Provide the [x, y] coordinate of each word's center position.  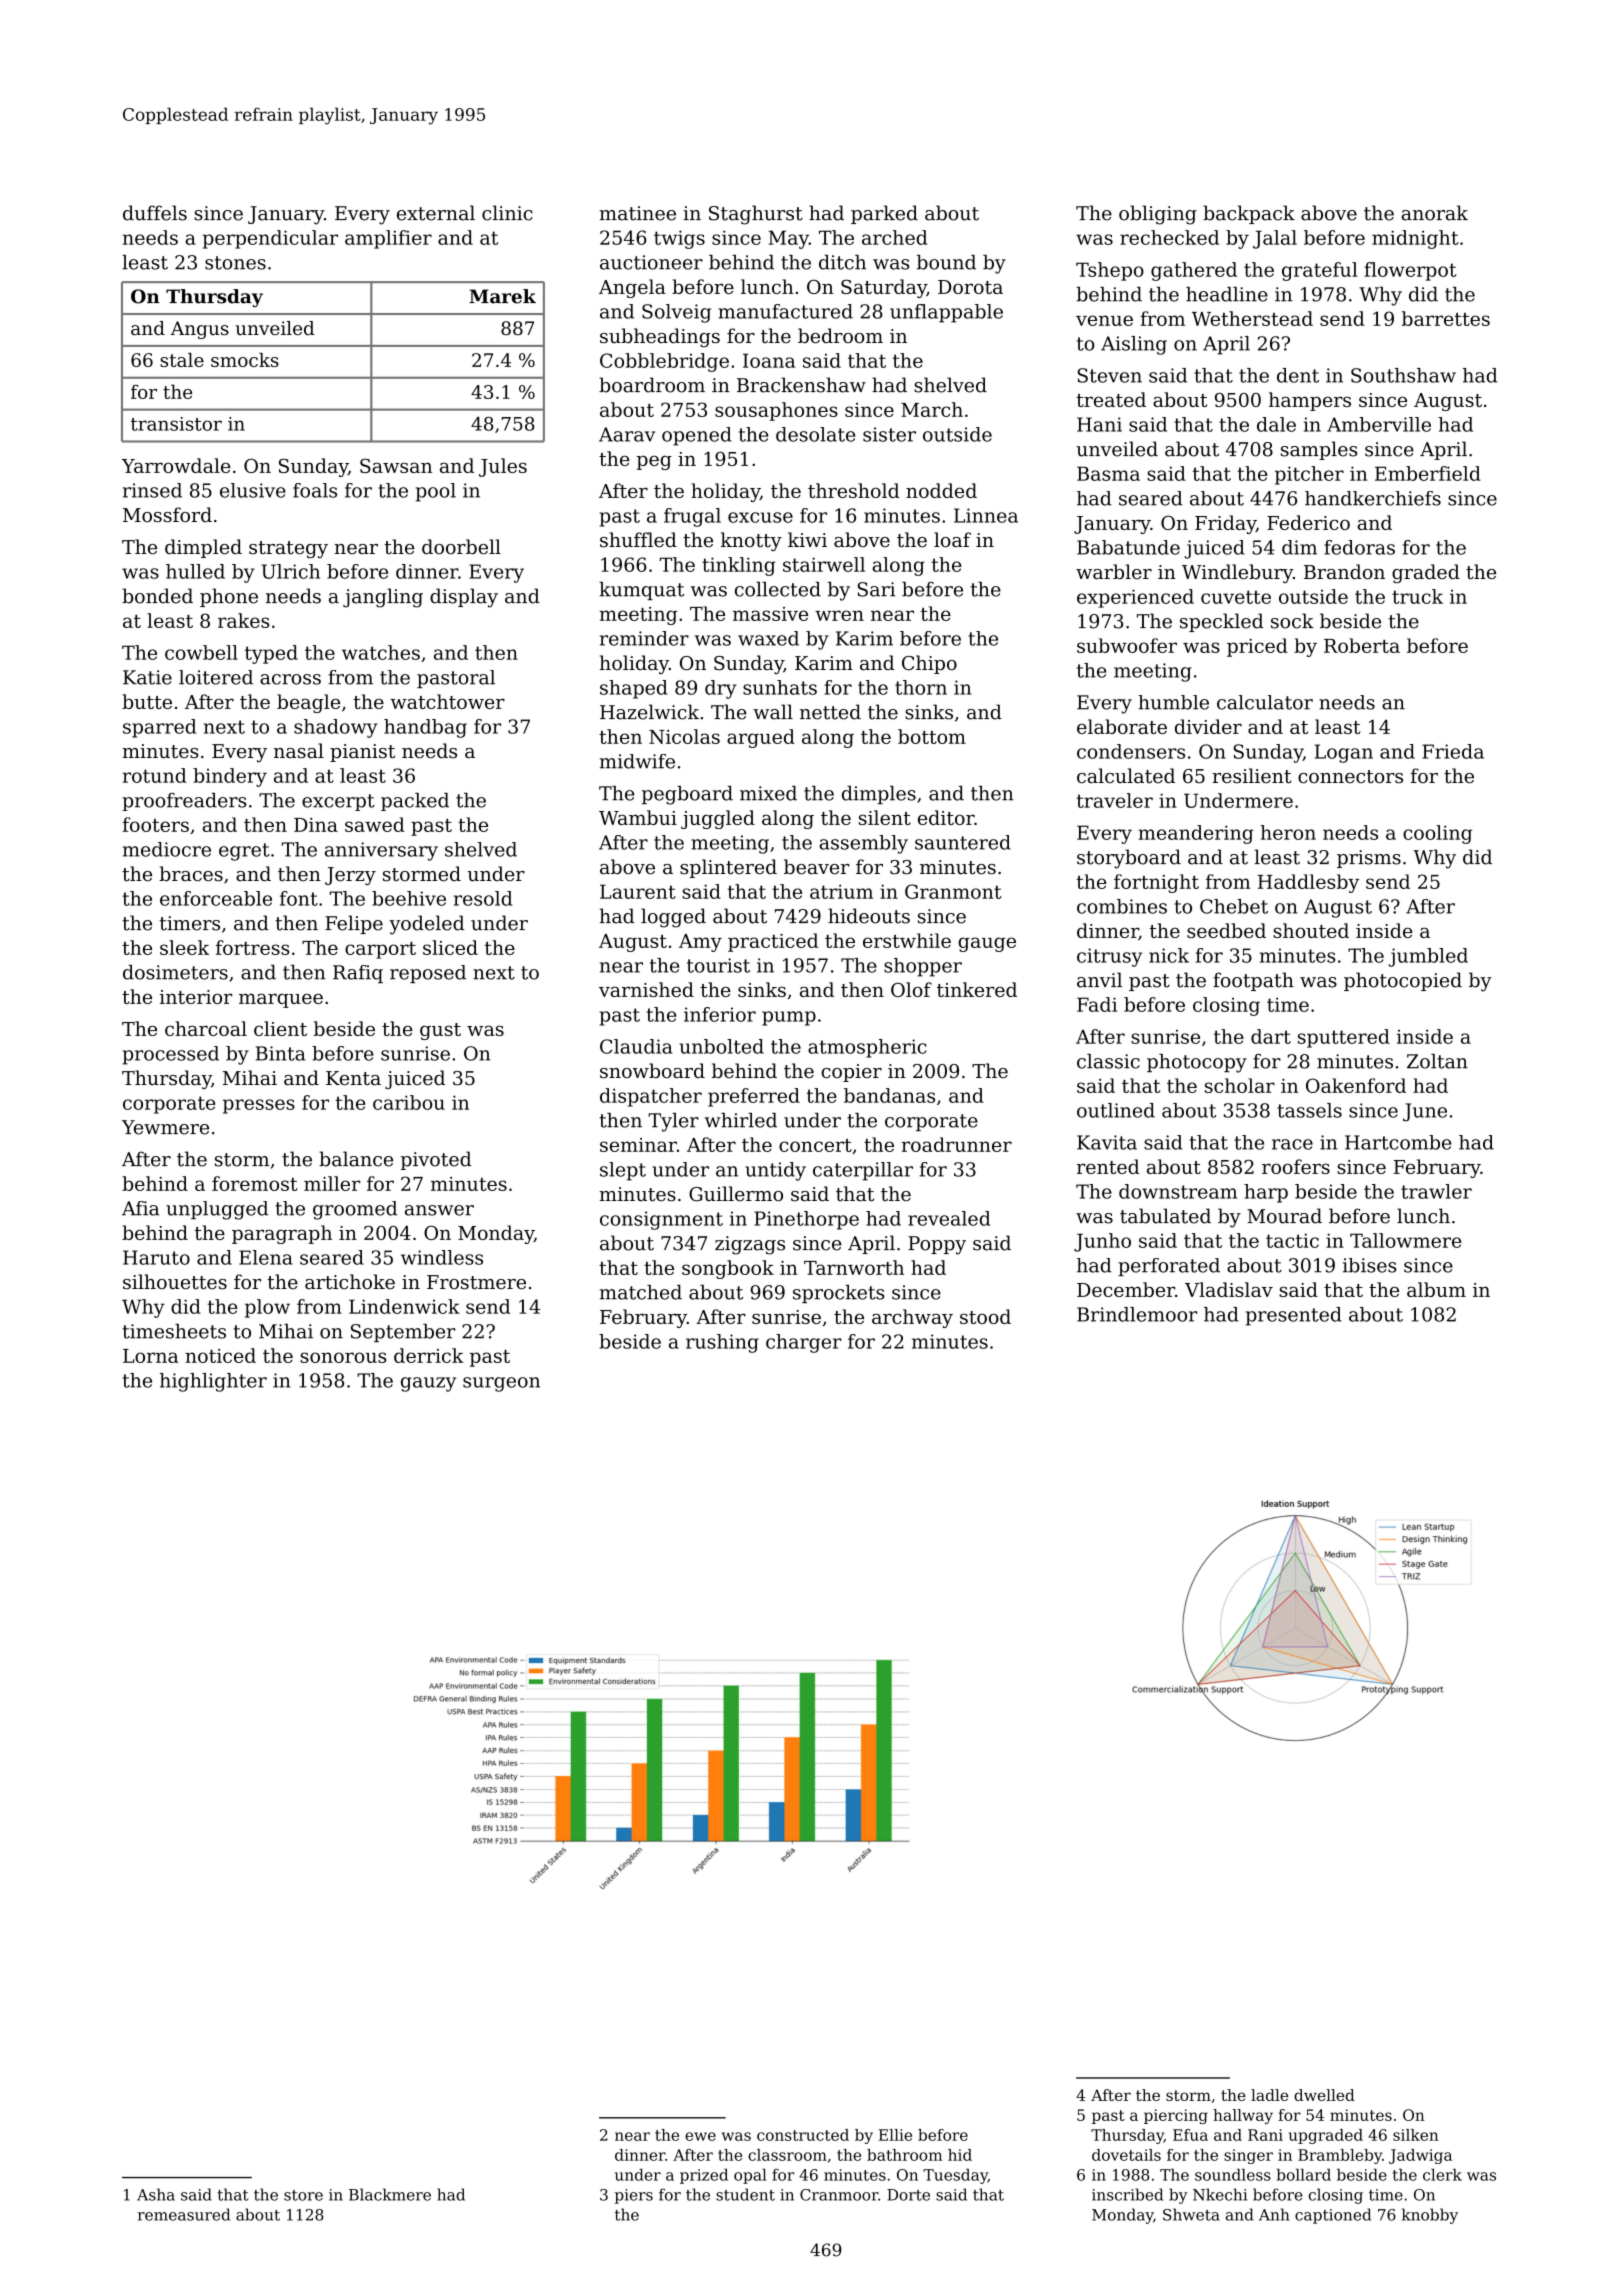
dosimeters [175, 972]
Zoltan [1437, 1061]
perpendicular [270, 239]
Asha [156, 2194]
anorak [1434, 213]
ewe [700, 2136]
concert [815, 1145]
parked [884, 214]
